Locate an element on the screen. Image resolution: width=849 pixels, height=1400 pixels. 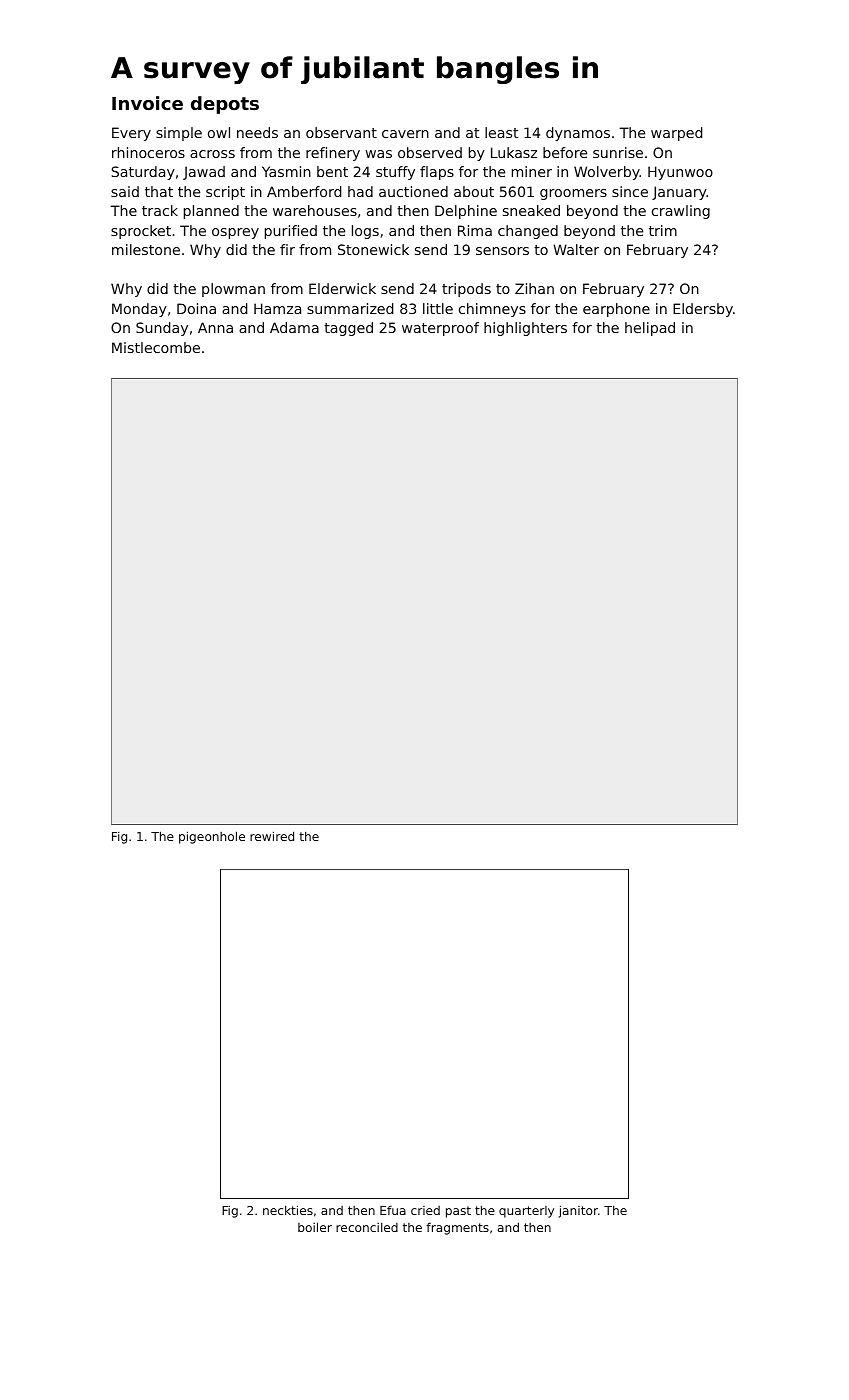
neckties is located at coordinates (288, 1210).
